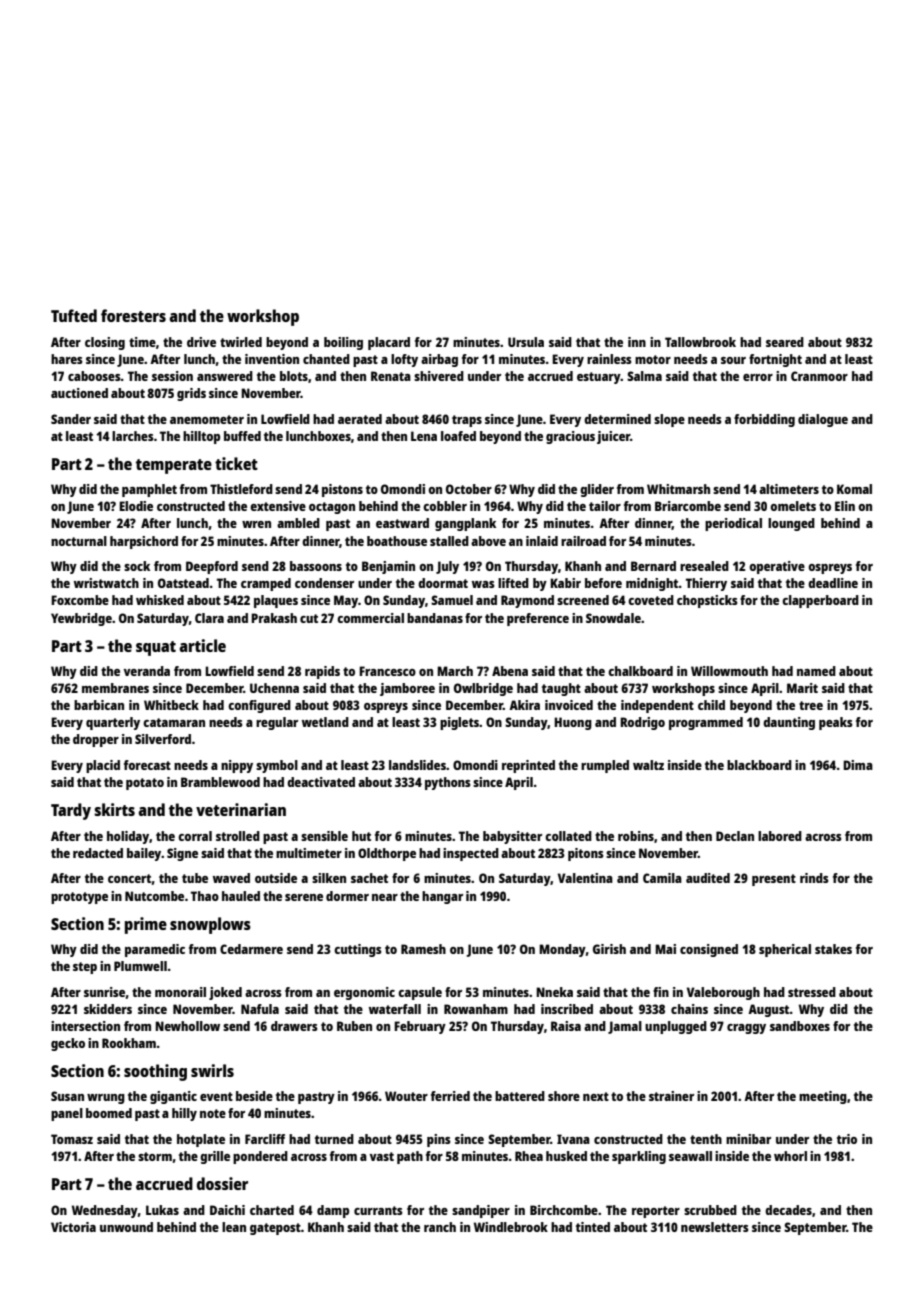 The height and width of the document is (1314, 924). I want to click on ticket, so click(236, 463).
